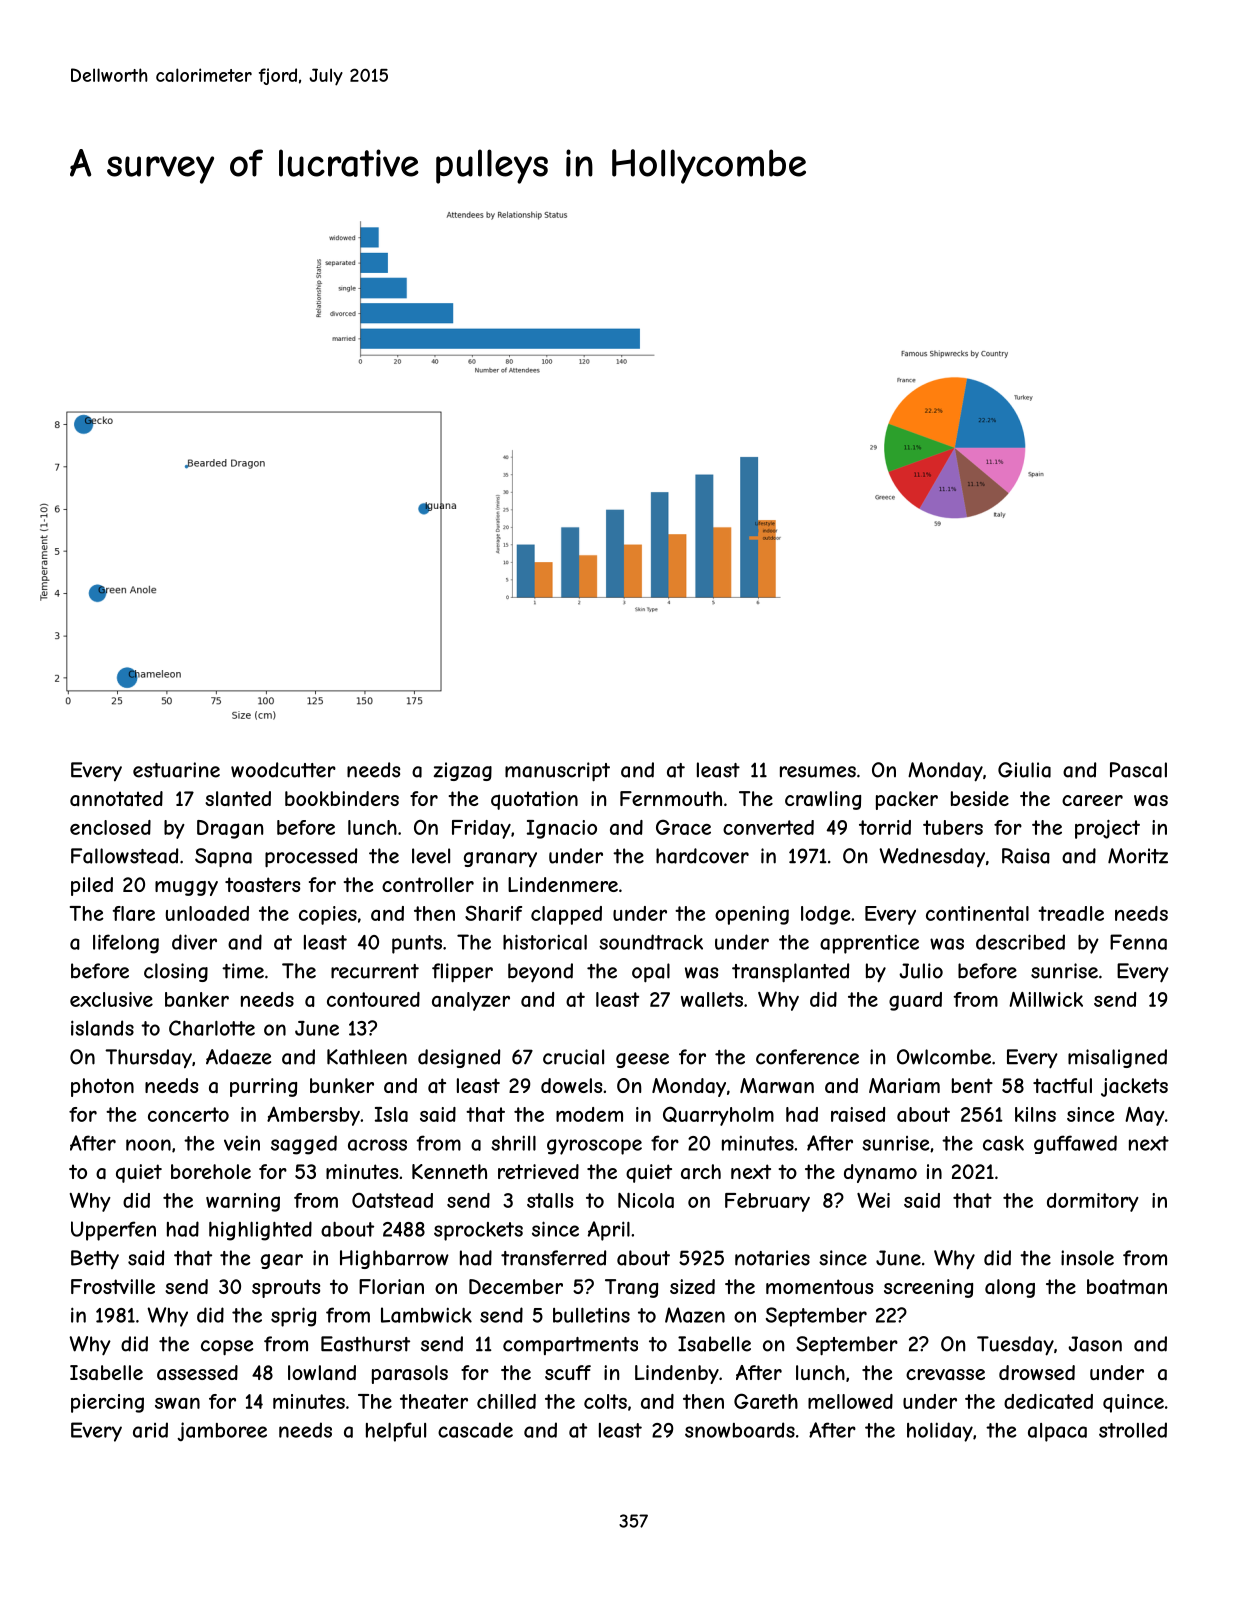 The width and height of the screenshot is (1238, 1602). I want to click on controller, so click(428, 884).
